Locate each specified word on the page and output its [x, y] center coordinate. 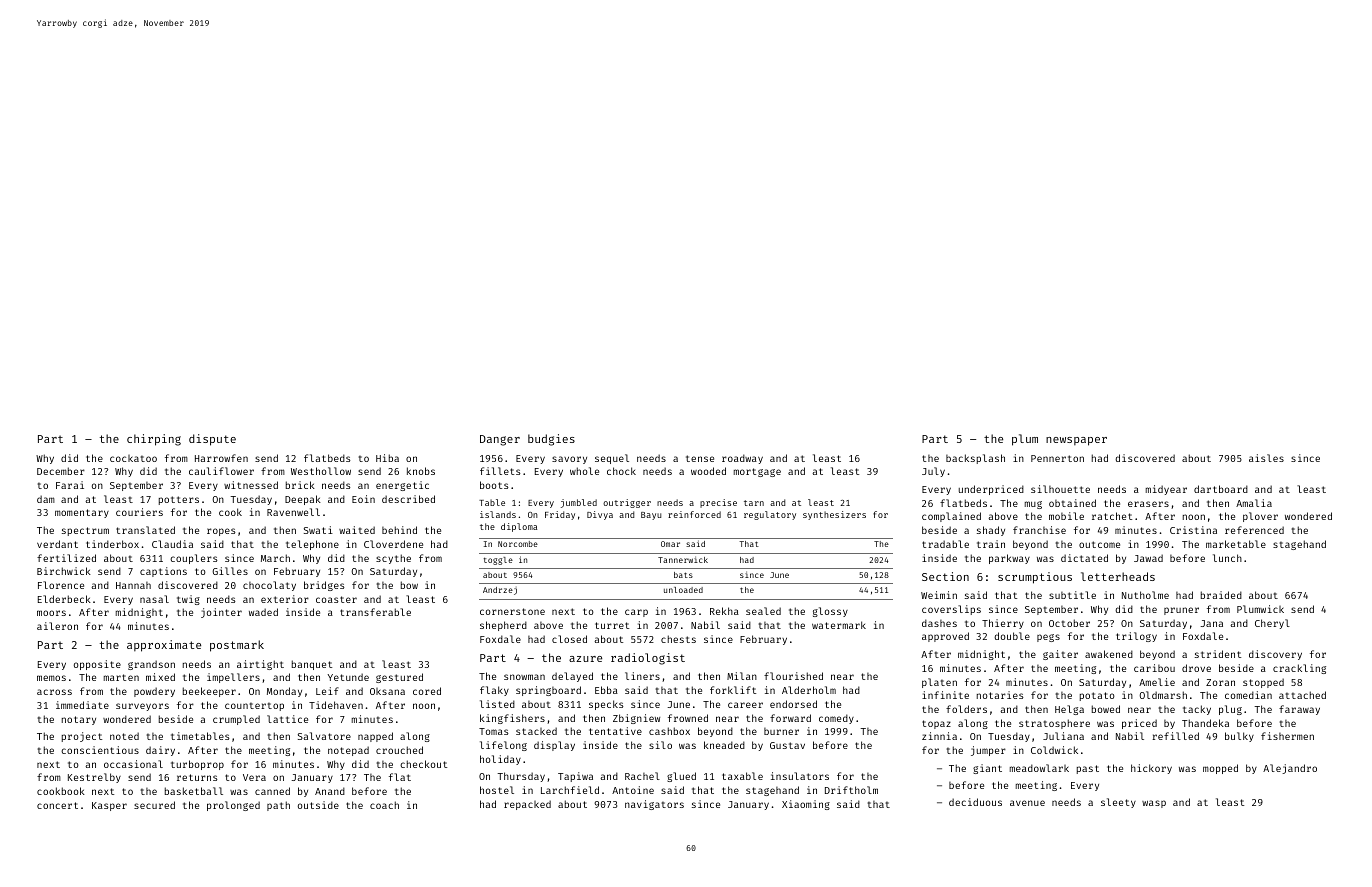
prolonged [233, 806]
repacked [527, 805]
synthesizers [834, 515]
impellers [233, 678]
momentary [82, 513]
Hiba [387, 458]
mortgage [757, 472]
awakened [1109, 654]
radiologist [648, 659]
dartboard [1221, 489]
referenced [1254, 530]
